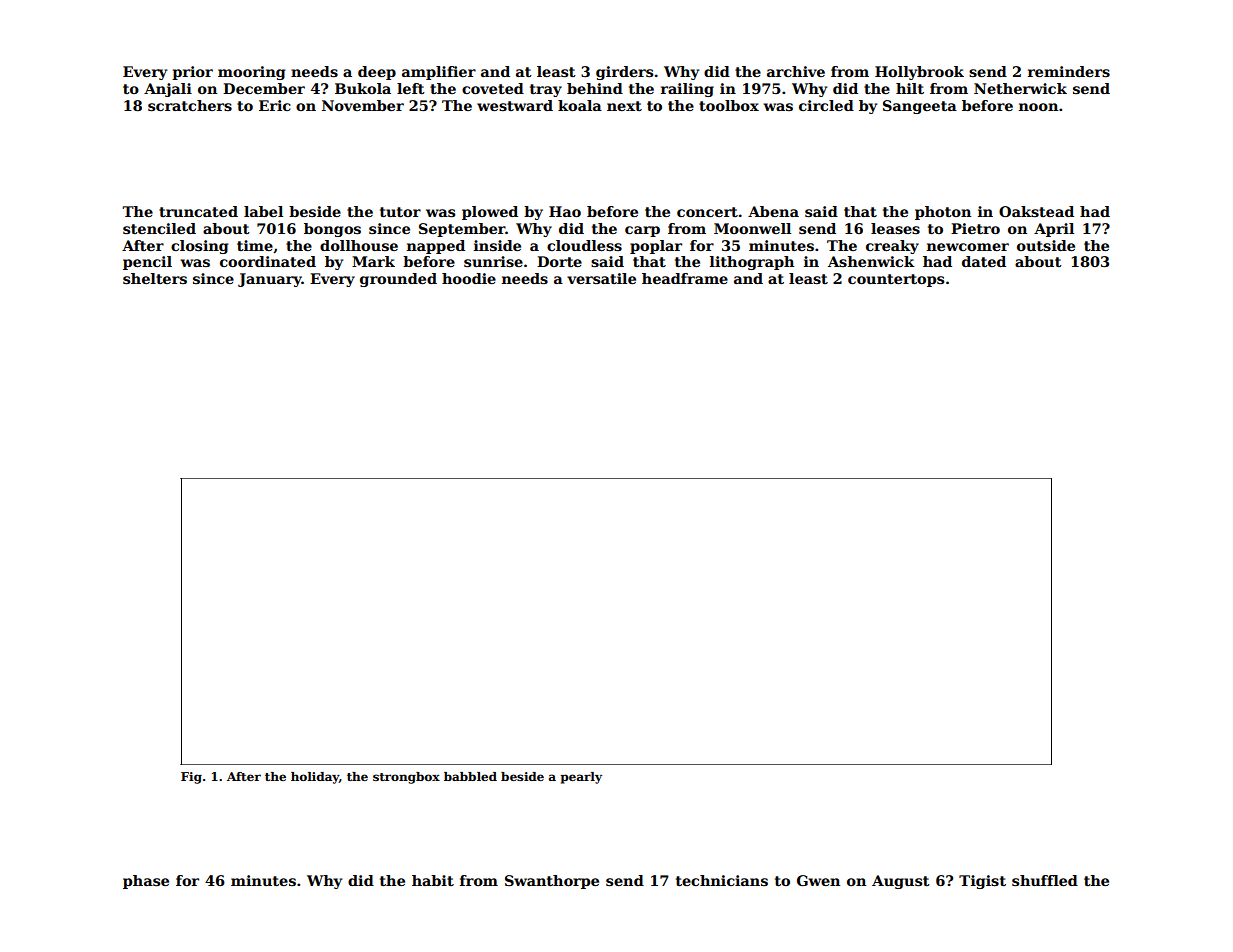 This page has width=1233, height=952. What do you see at coordinates (896, 280) in the page?
I see `countertops` at bounding box center [896, 280].
